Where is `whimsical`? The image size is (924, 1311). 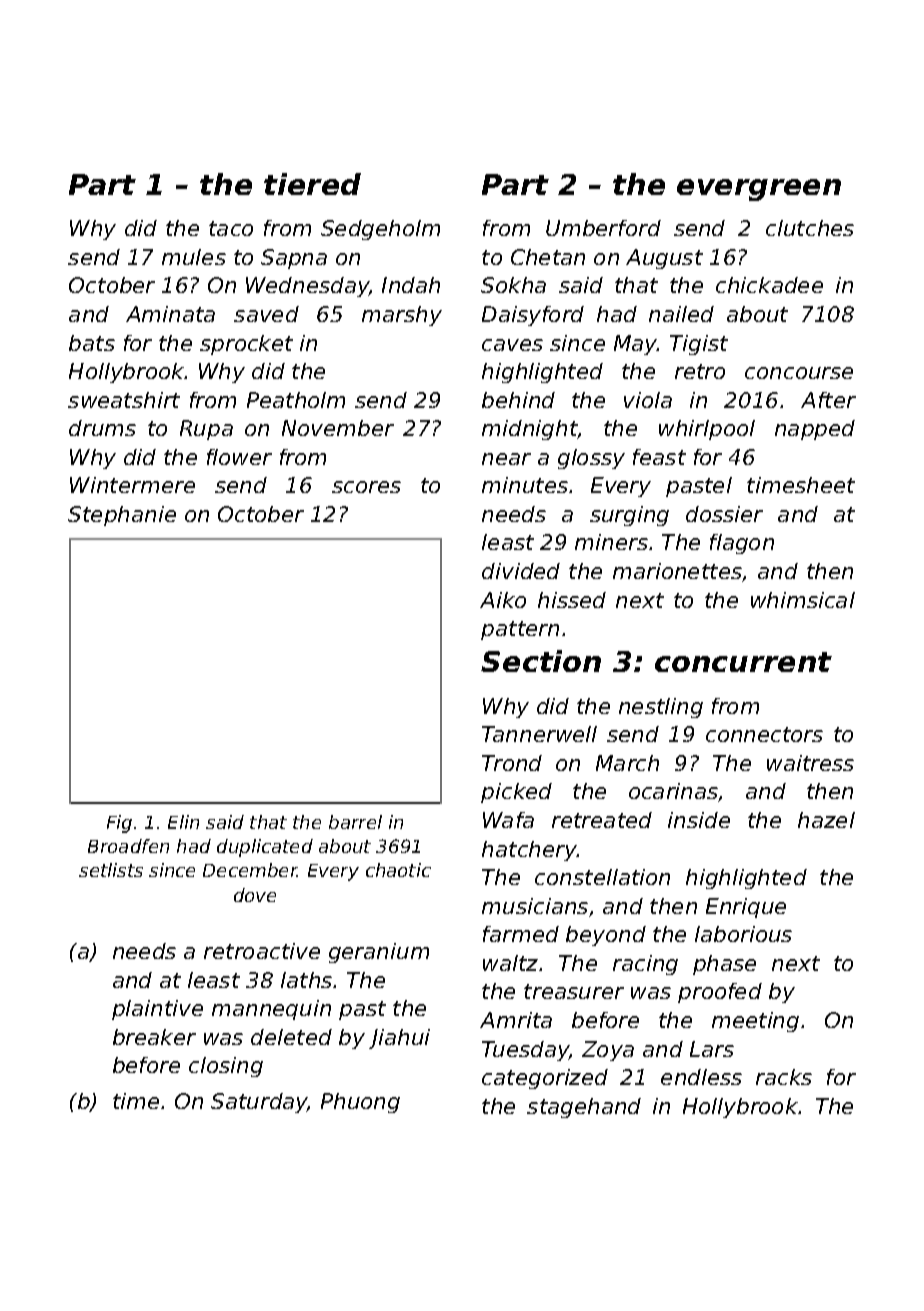
whimsical is located at coordinates (803, 600).
